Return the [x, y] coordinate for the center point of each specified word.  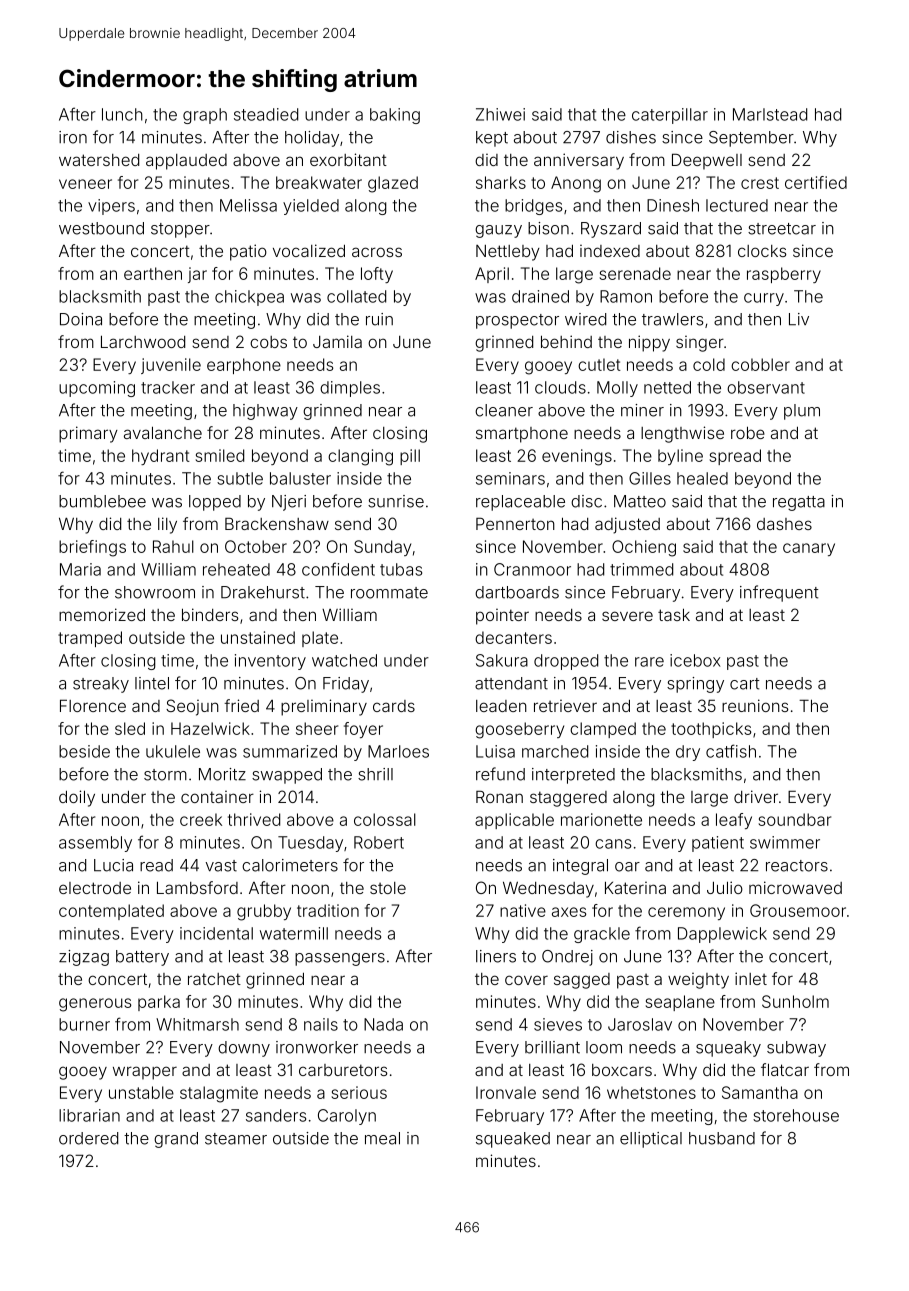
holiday [312, 139]
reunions [755, 705]
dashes [784, 524]
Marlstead [770, 114]
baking [395, 116]
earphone [244, 366]
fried [241, 705]
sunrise [396, 501]
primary [88, 434]
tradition [328, 910]
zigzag [84, 958]
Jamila [337, 341]
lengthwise [682, 434]
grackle [602, 935]
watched [344, 660]
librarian [89, 1115]
